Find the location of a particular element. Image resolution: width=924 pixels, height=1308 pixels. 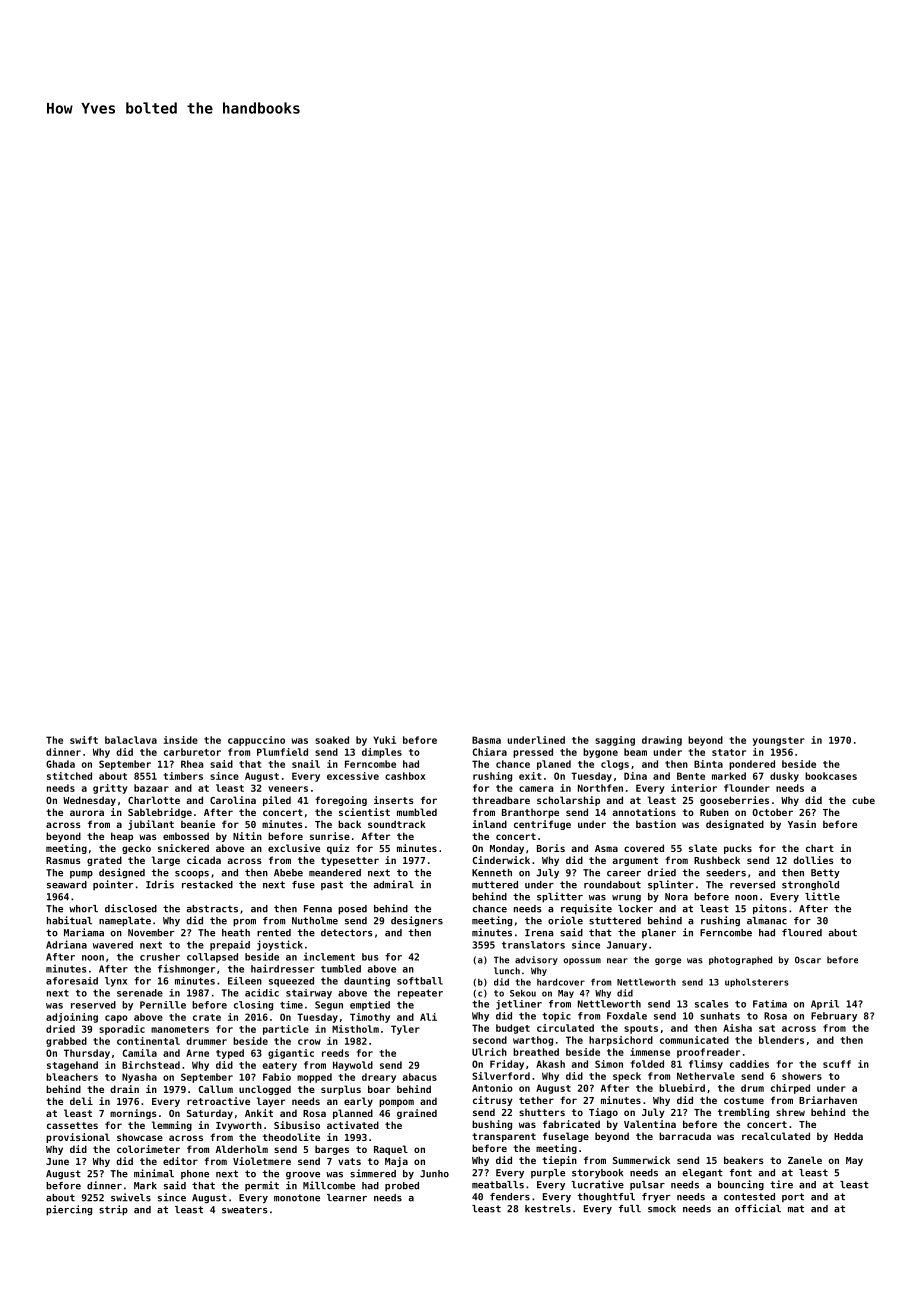

Haywold is located at coordinates (353, 1066).
